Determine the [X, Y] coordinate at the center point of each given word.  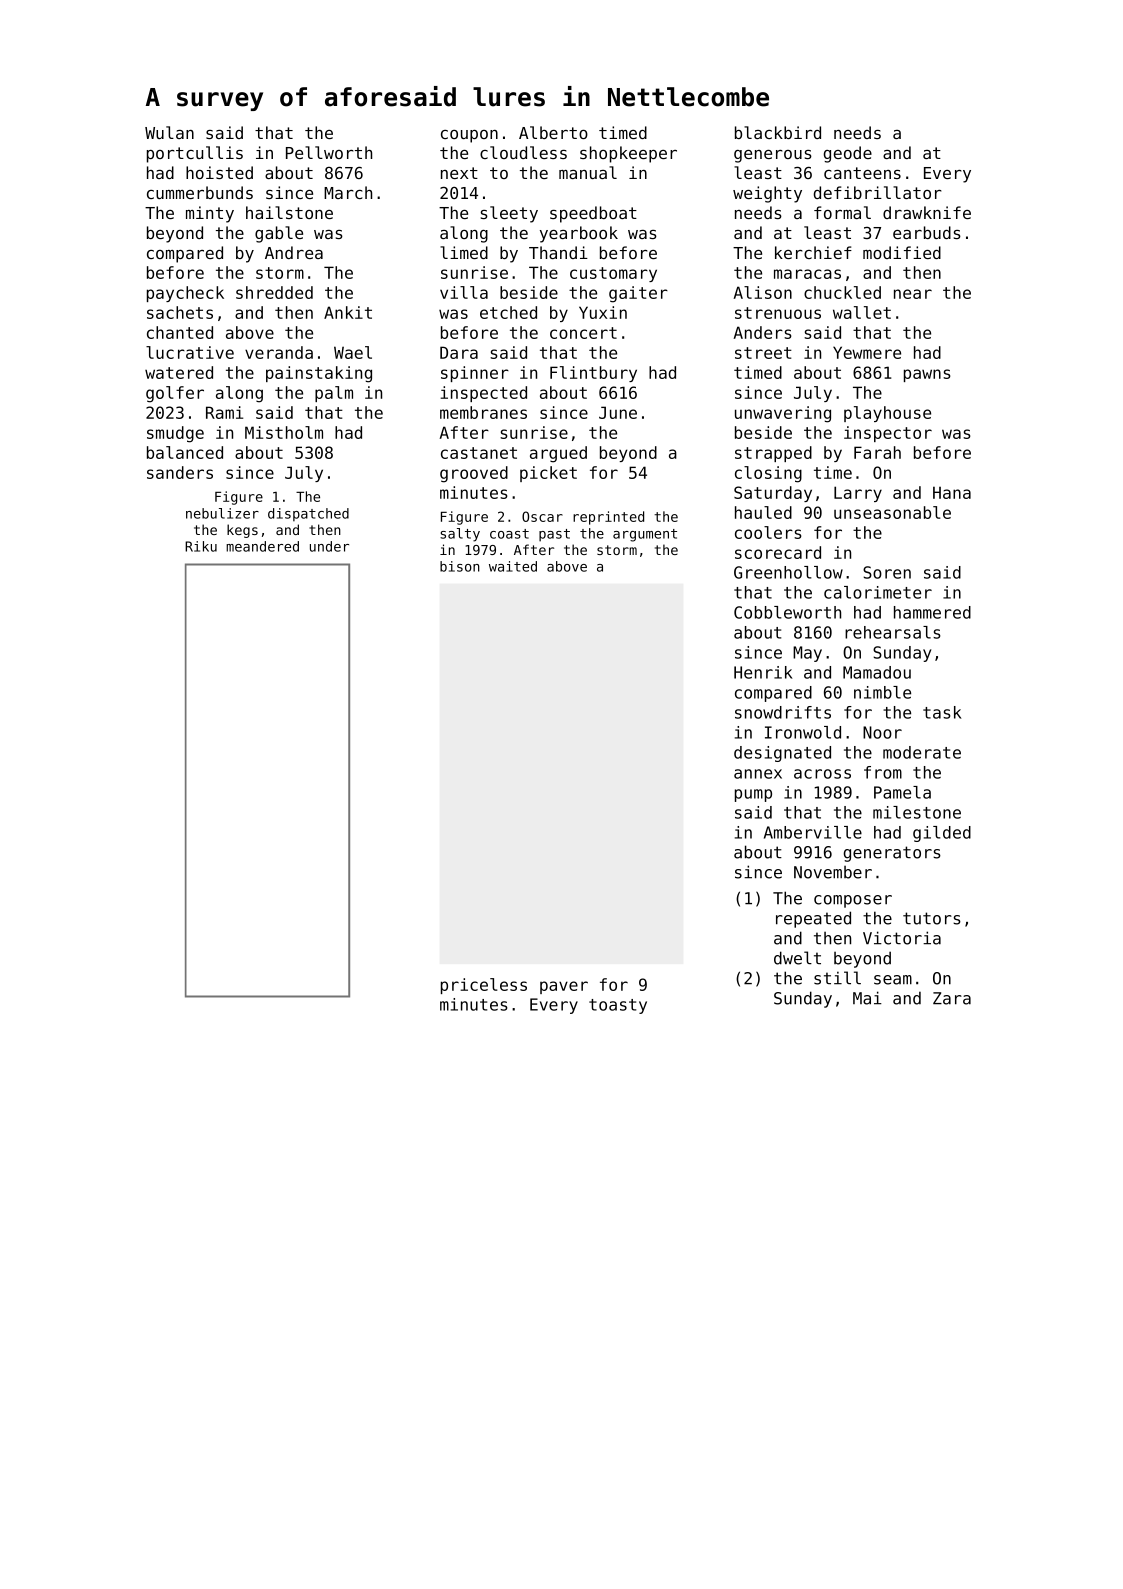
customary [613, 274]
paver [564, 987]
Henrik [763, 672]
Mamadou [877, 672]
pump [753, 795]
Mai [867, 998]
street [763, 353]
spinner [475, 374]
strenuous [778, 313]
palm [334, 394]
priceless [484, 986]
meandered [262, 546]
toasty [618, 1006]
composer [853, 901]
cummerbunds [200, 192]
